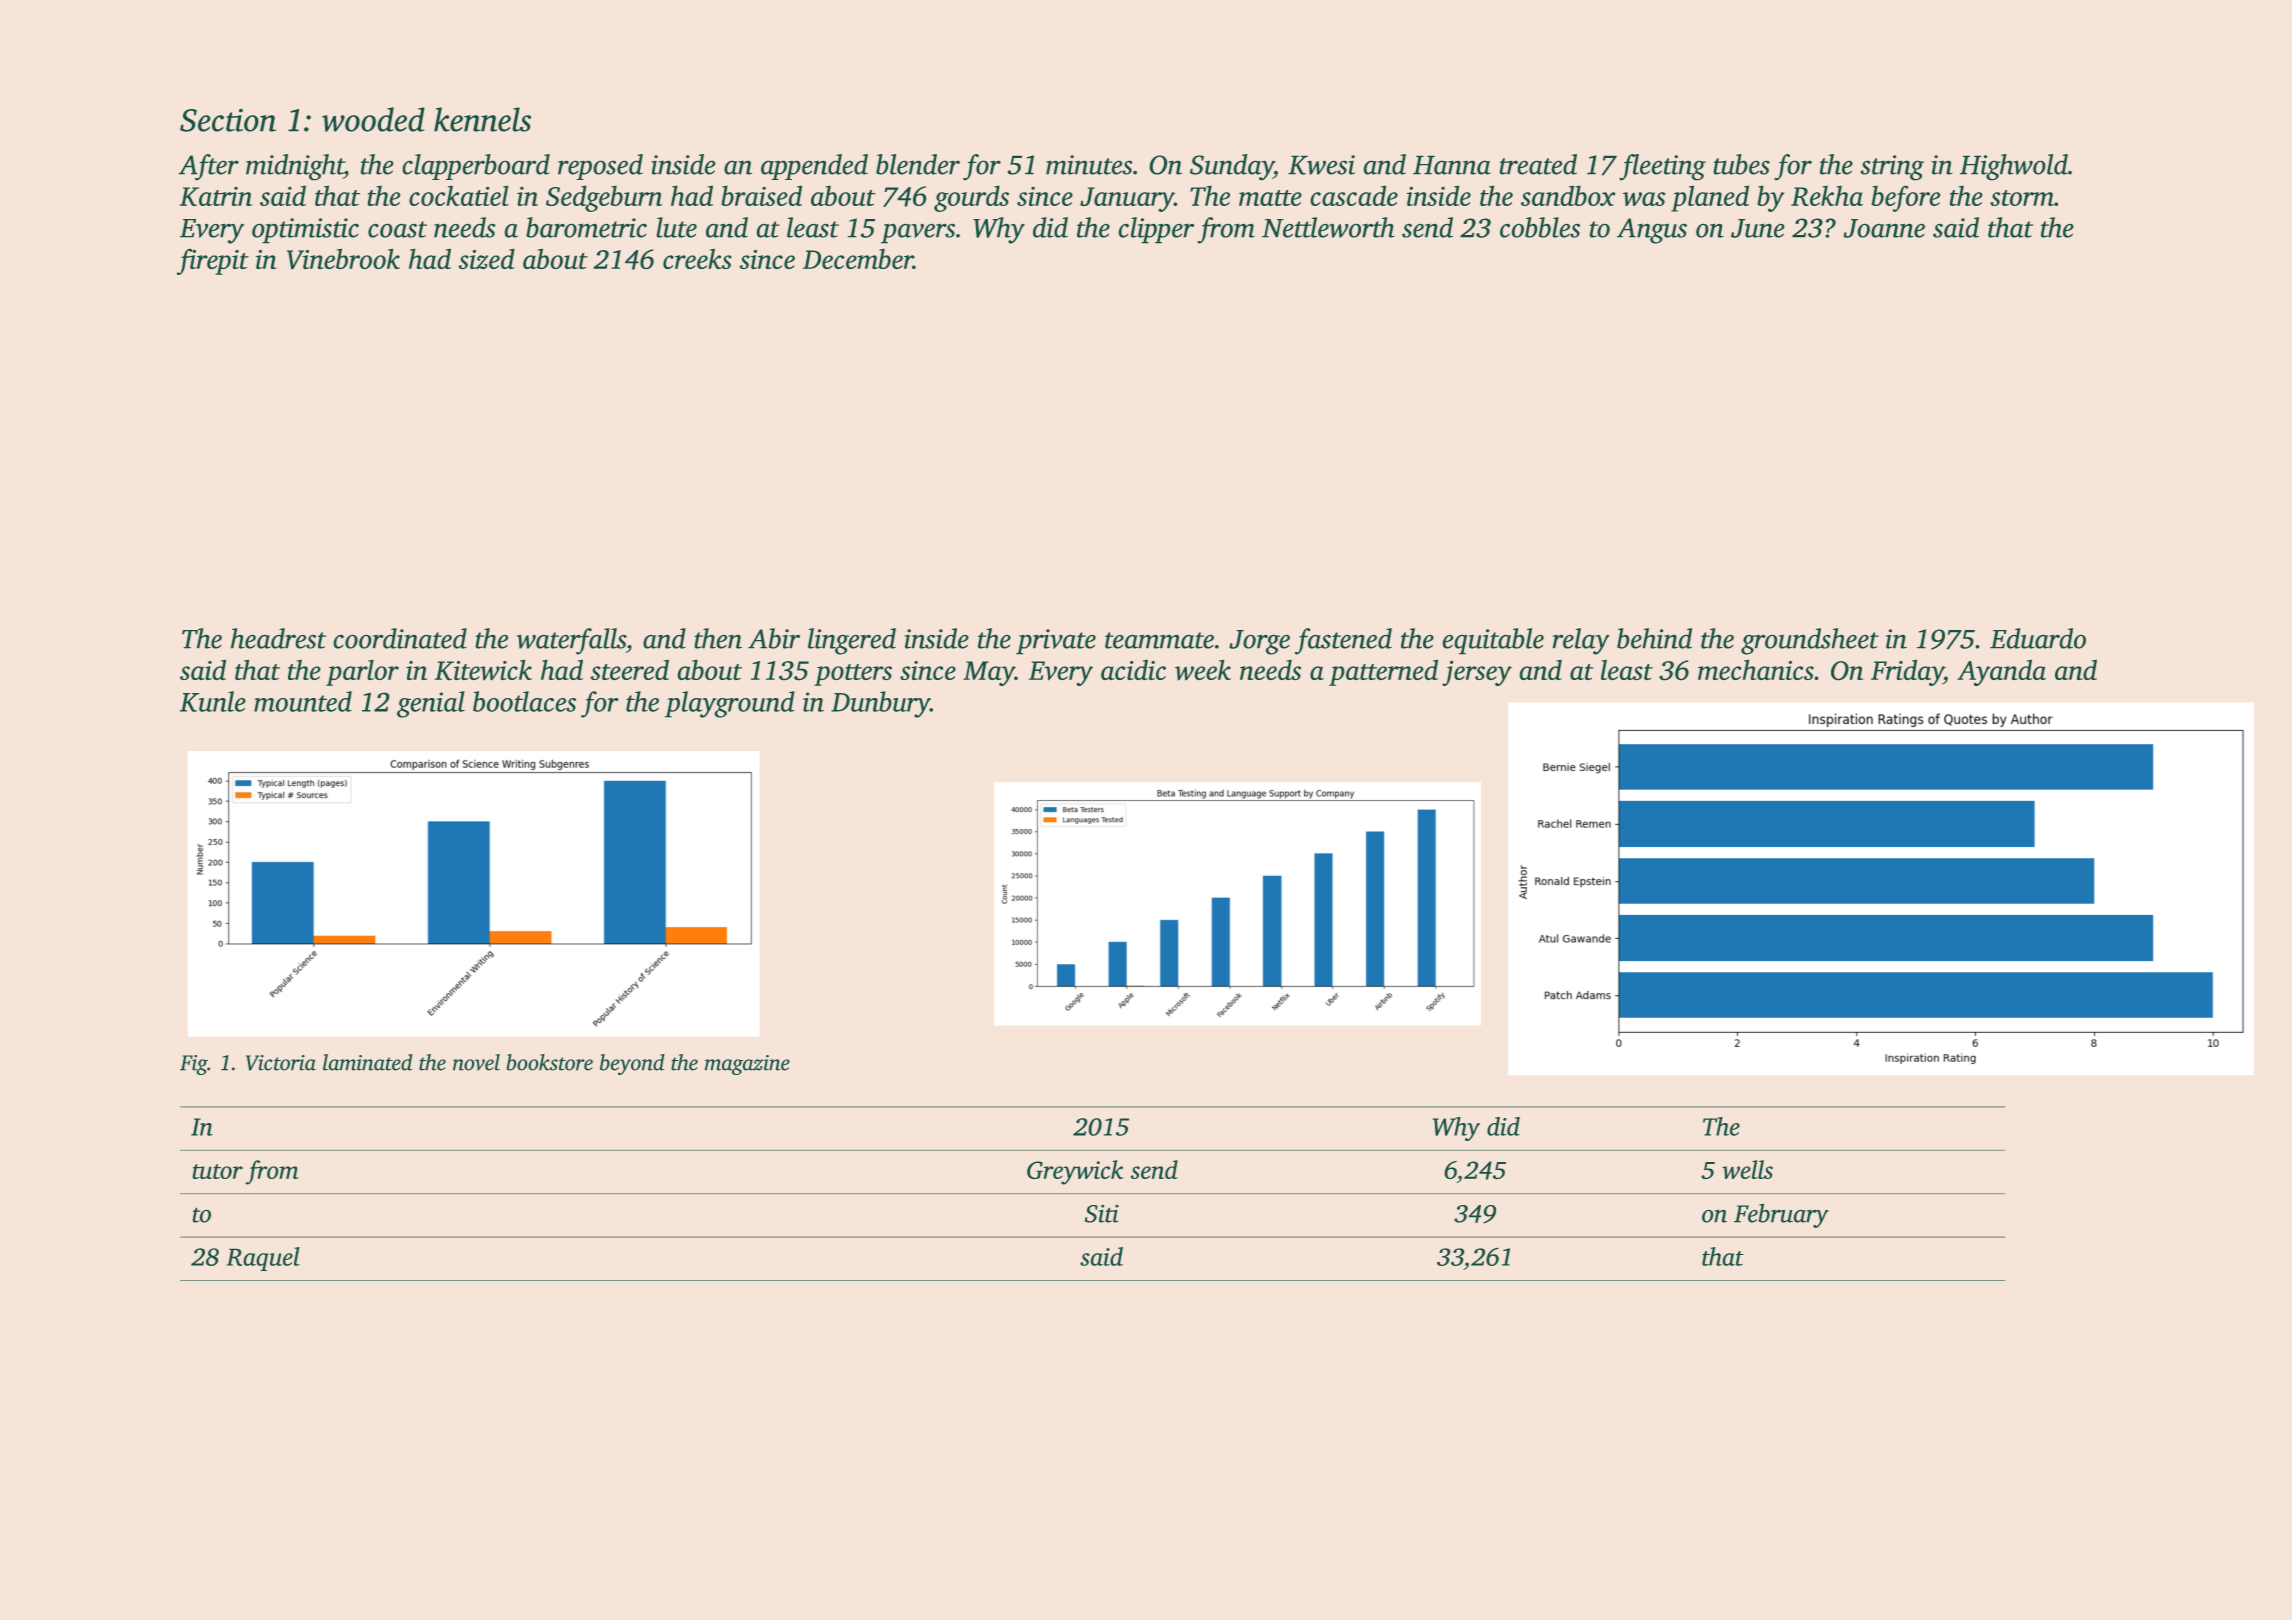 This screenshot has height=1620, width=2292. I want to click on Dunbury, so click(880, 704).
